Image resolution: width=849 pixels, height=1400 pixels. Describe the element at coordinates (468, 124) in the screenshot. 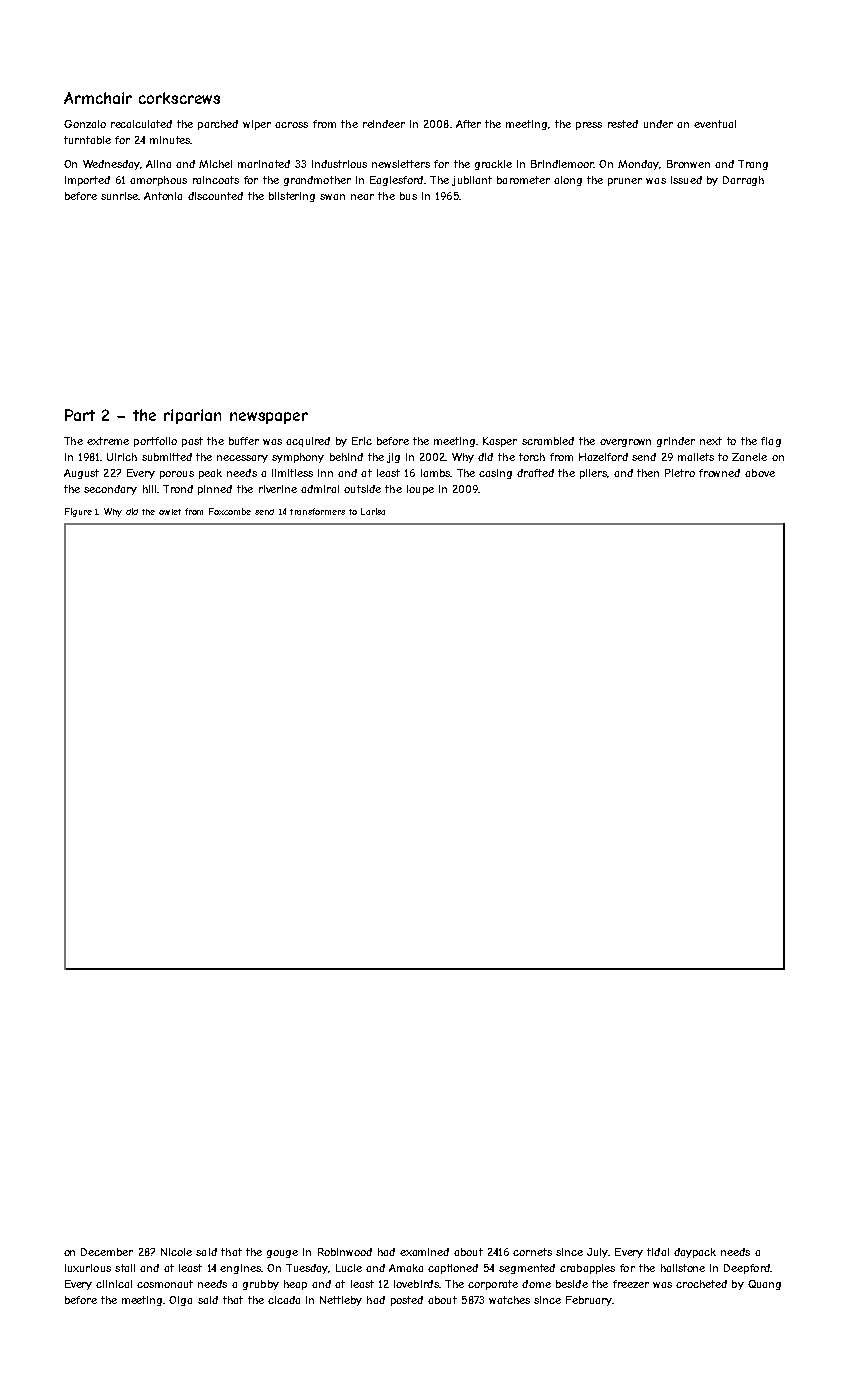

I see `After` at that location.
